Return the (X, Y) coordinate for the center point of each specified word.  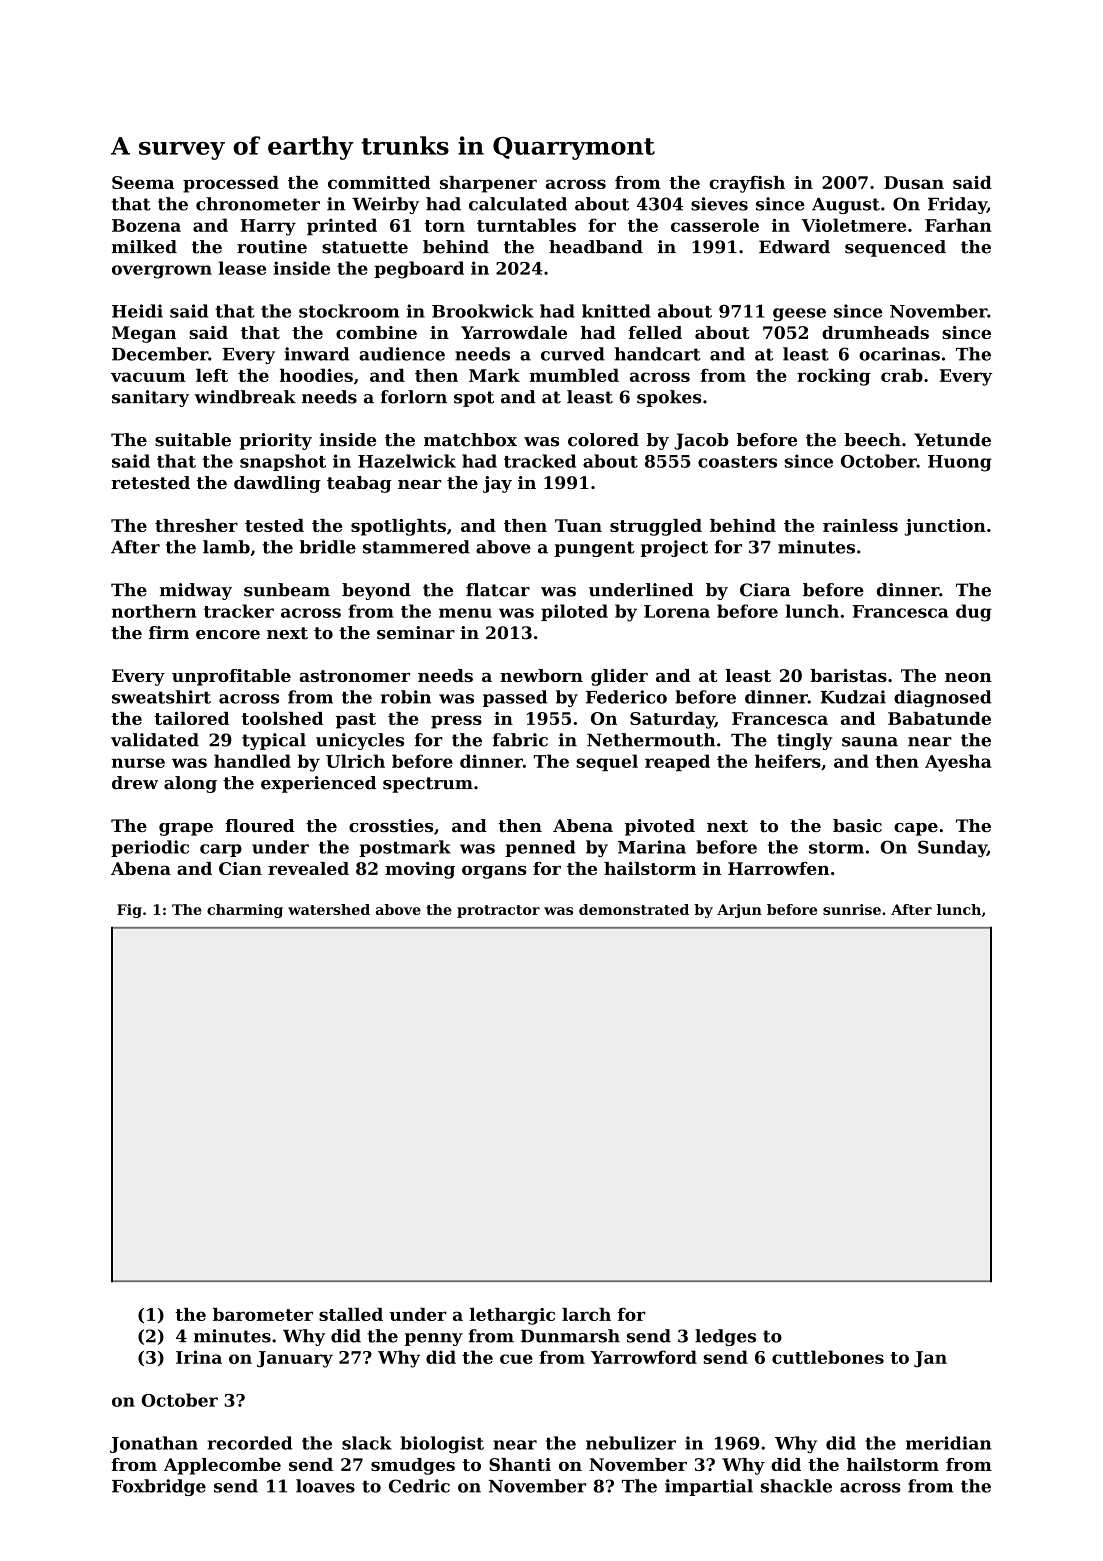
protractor (498, 911)
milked (144, 247)
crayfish (747, 184)
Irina (199, 1357)
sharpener (488, 184)
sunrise (852, 909)
